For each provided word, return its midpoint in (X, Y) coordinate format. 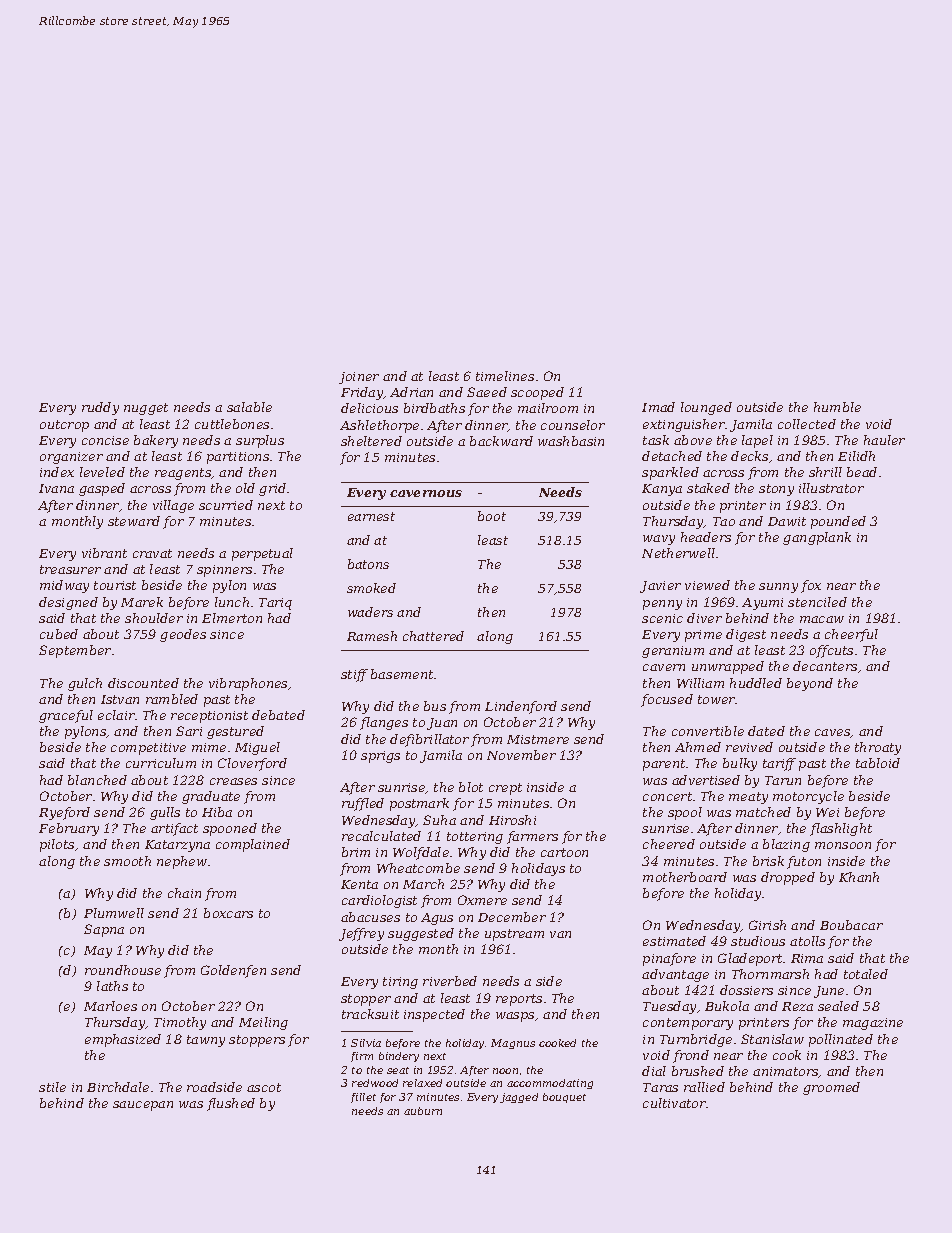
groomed (831, 1088)
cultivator (675, 1103)
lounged (706, 408)
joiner (359, 378)
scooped (537, 393)
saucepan (143, 1106)
